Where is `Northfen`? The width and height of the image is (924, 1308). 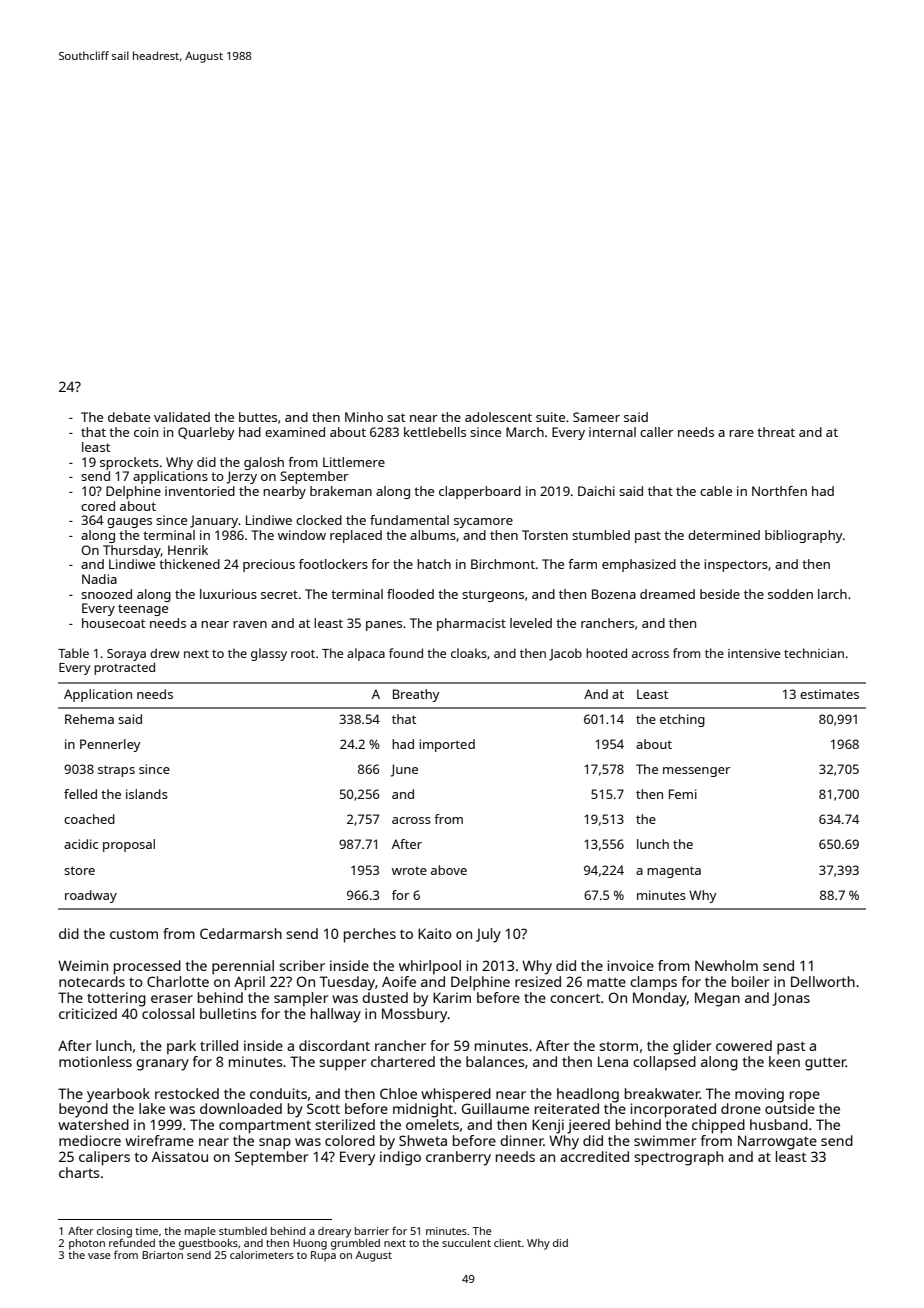
Northfen is located at coordinates (779, 491).
